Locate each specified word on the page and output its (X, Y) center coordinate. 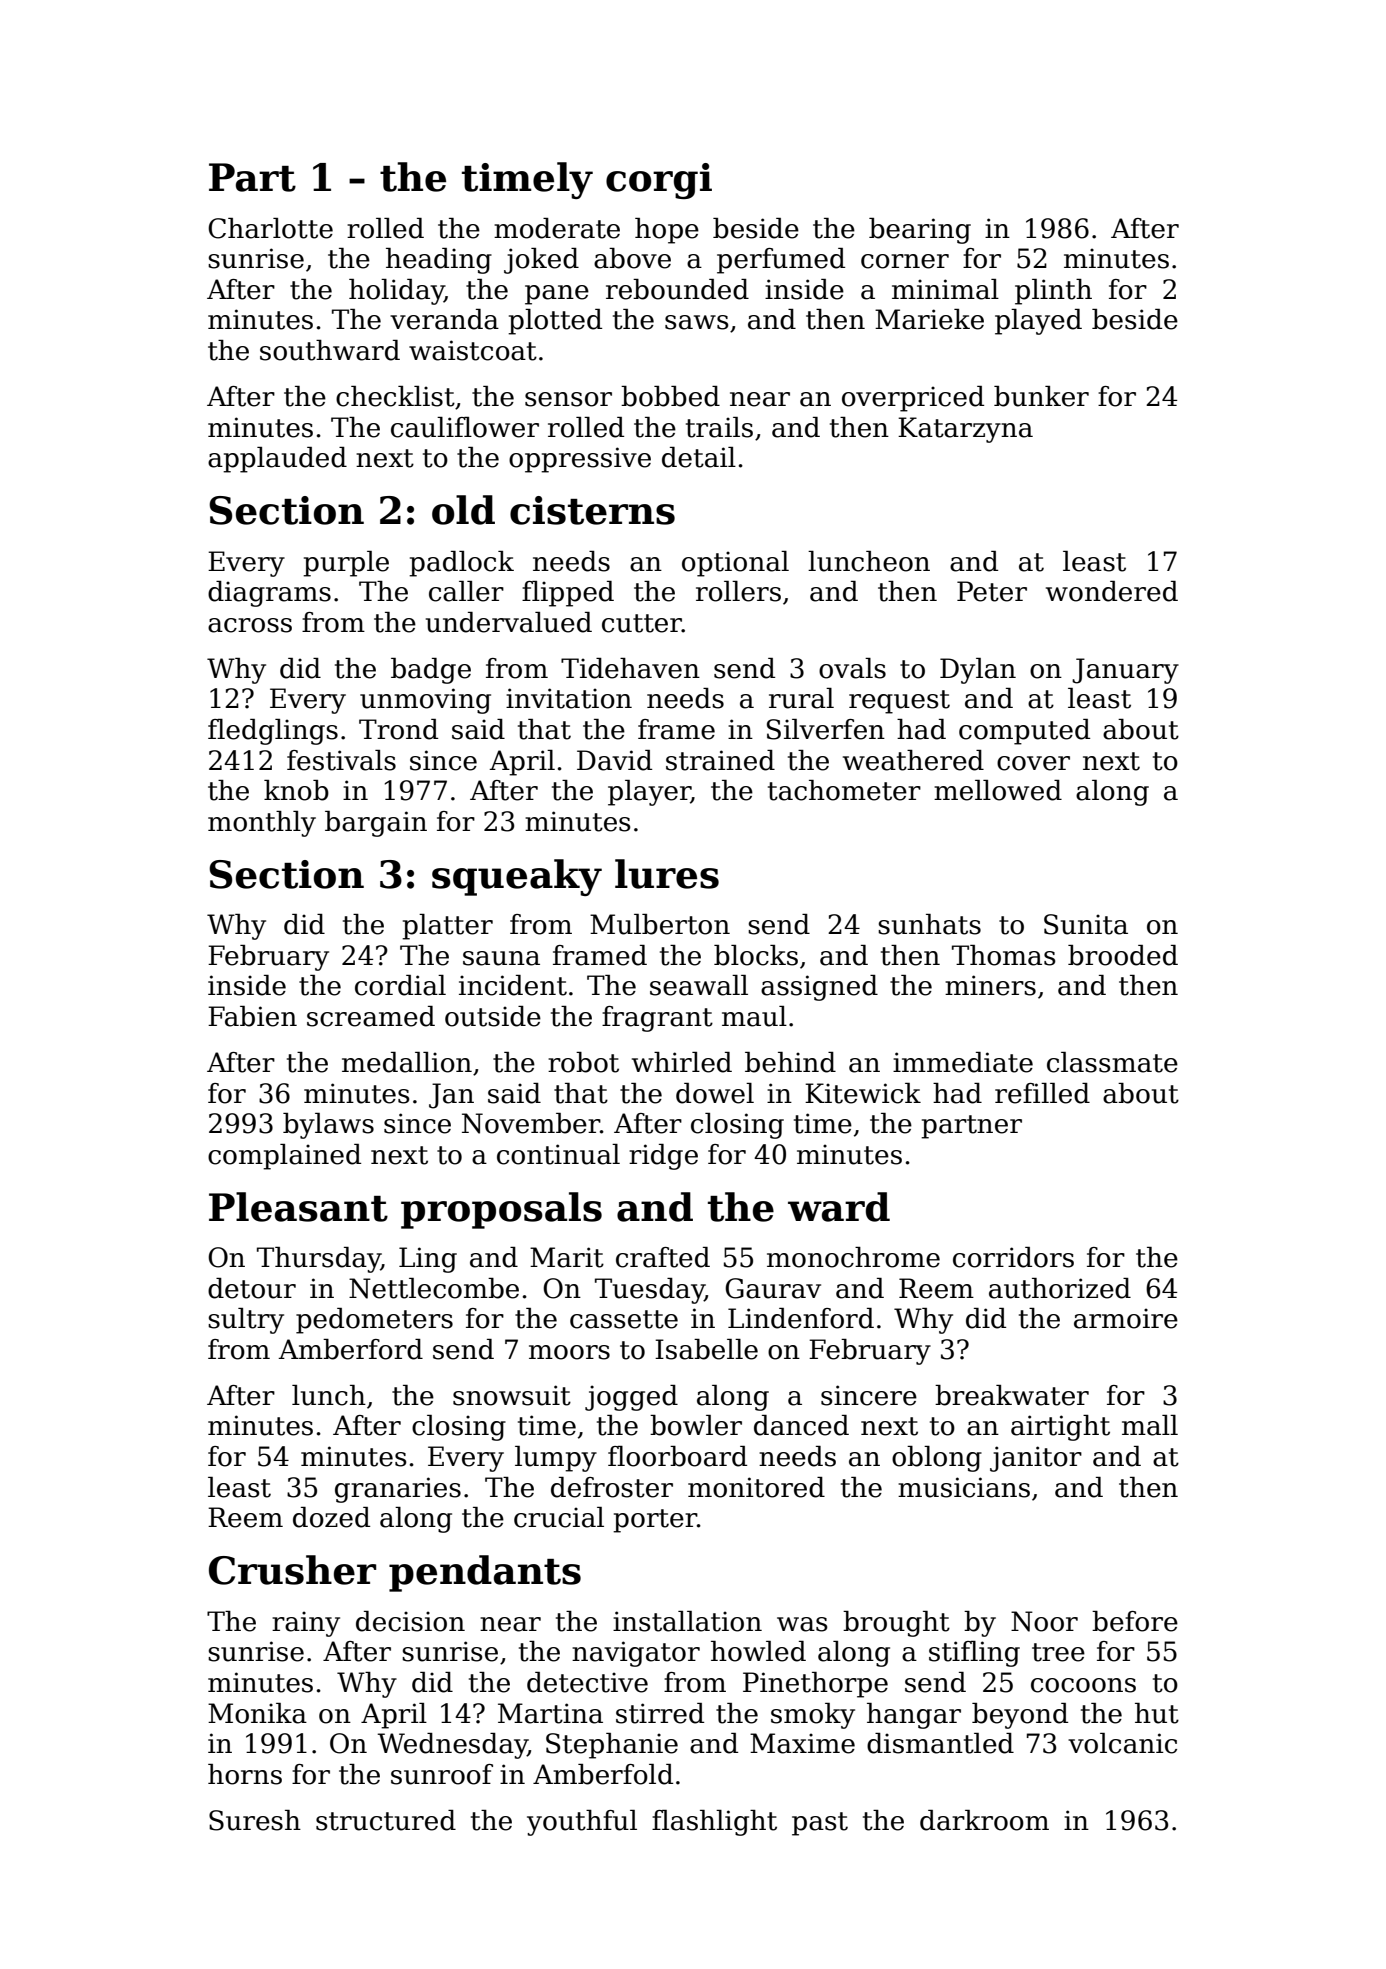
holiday (396, 292)
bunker (1041, 396)
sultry (246, 1321)
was (802, 1624)
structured (386, 1820)
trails (719, 427)
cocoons (1083, 1685)
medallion (407, 1062)
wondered (1112, 591)
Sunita (1086, 924)
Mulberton (660, 924)
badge (431, 671)
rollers (738, 591)
